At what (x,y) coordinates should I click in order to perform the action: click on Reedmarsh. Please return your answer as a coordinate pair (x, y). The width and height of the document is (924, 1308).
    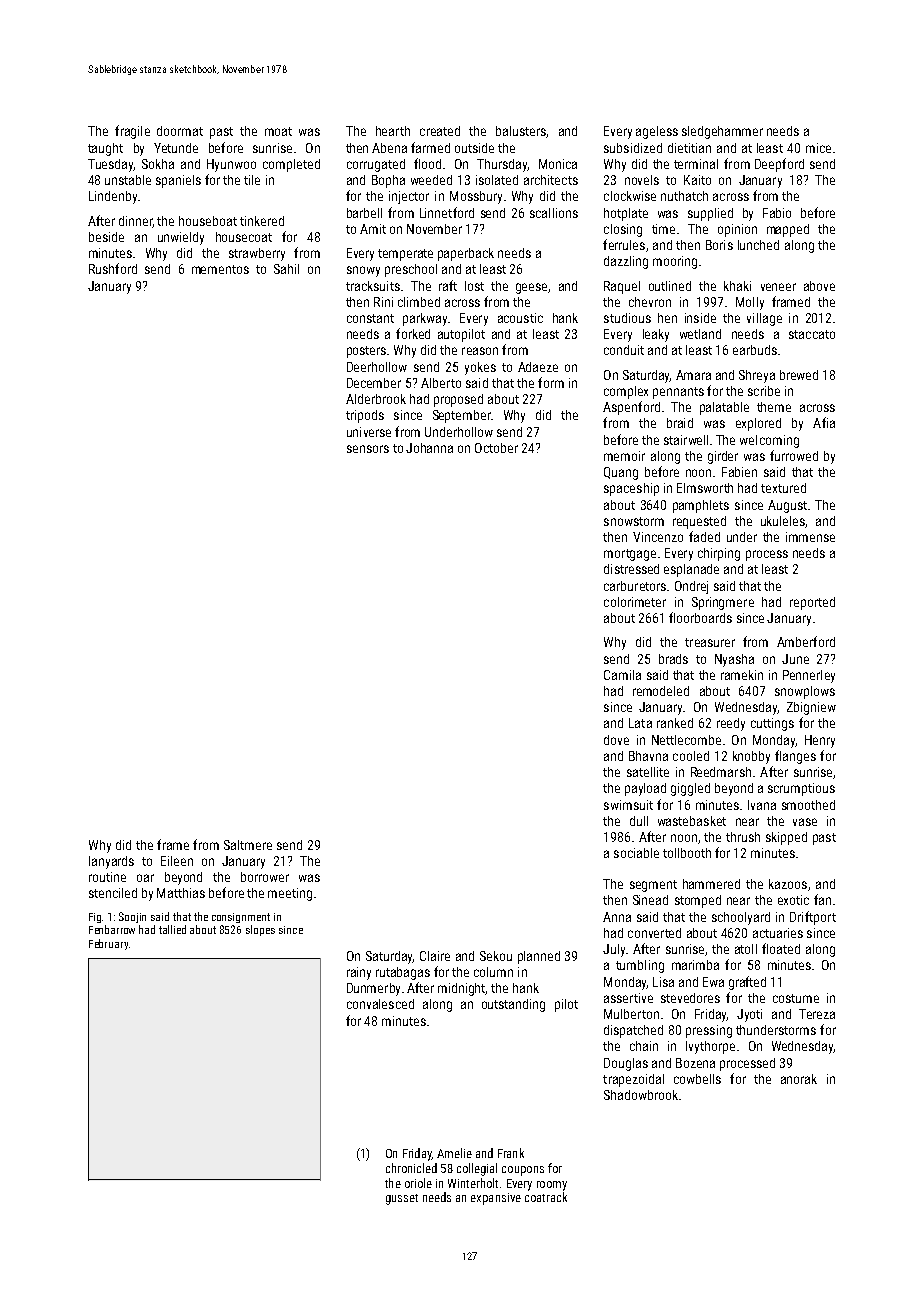
    Looking at the image, I should click on (721, 772).
